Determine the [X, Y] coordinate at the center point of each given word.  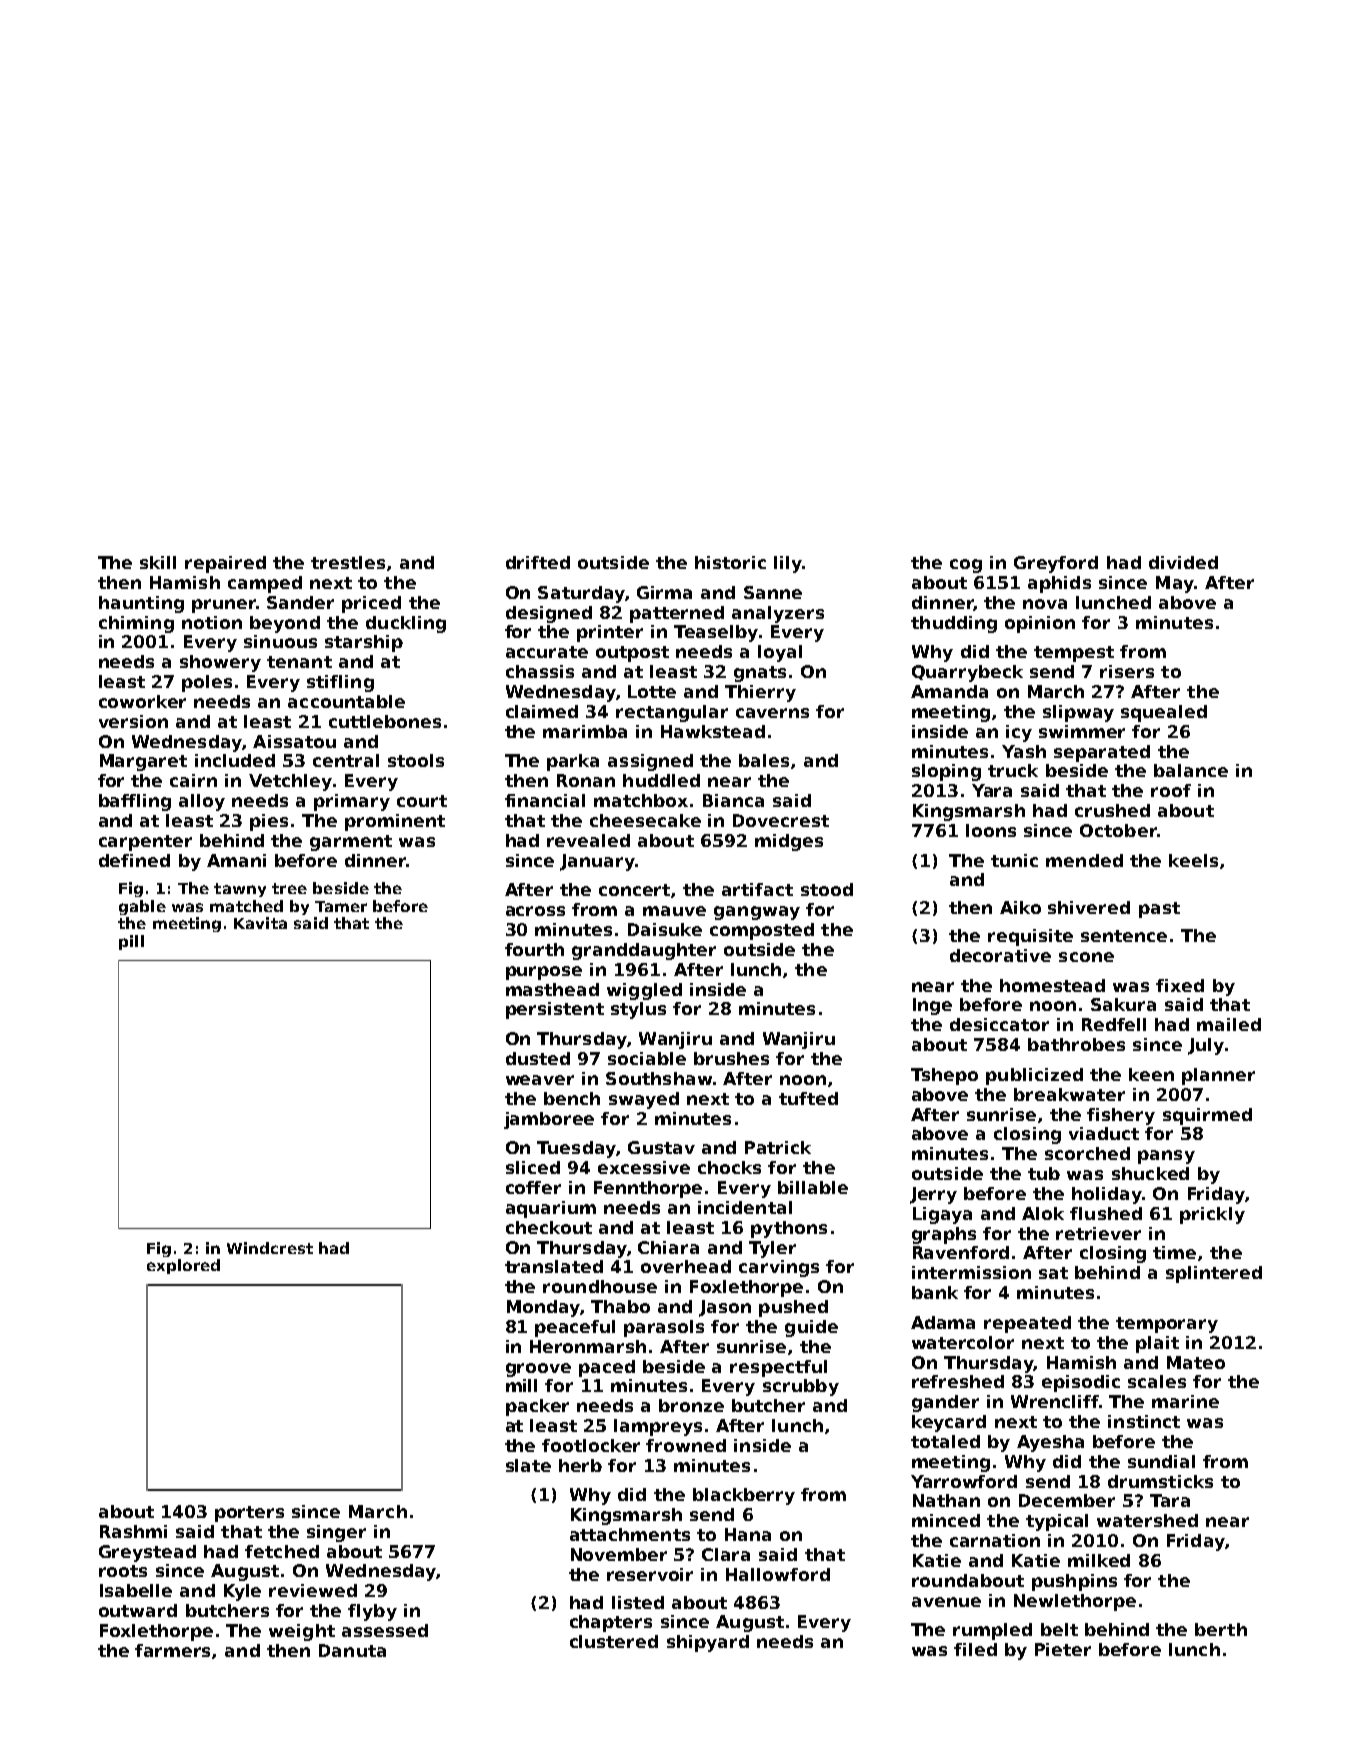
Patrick [778, 1147]
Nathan [946, 1500]
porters [249, 1514]
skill [158, 562]
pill [131, 942]
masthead [552, 989]
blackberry [744, 1496]
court [422, 801]
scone [1086, 957]
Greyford [1056, 564]
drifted [538, 562]
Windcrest [270, 1248]
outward [138, 1610]
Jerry [933, 1195]
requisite [1030, 937]
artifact [757, 889]
